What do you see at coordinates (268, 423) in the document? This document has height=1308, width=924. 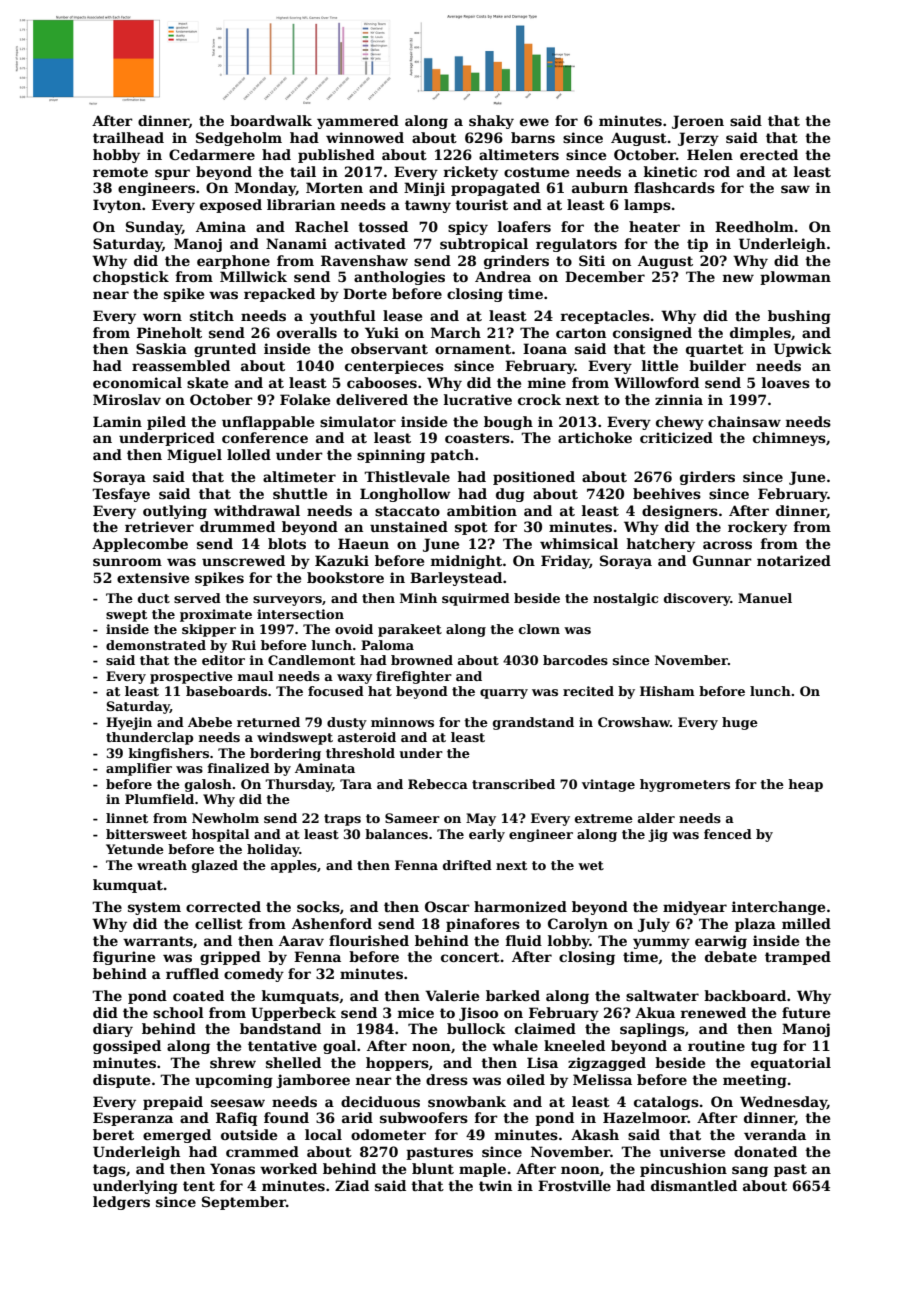 I see `unflappable` at bounding box center [268, 423].
